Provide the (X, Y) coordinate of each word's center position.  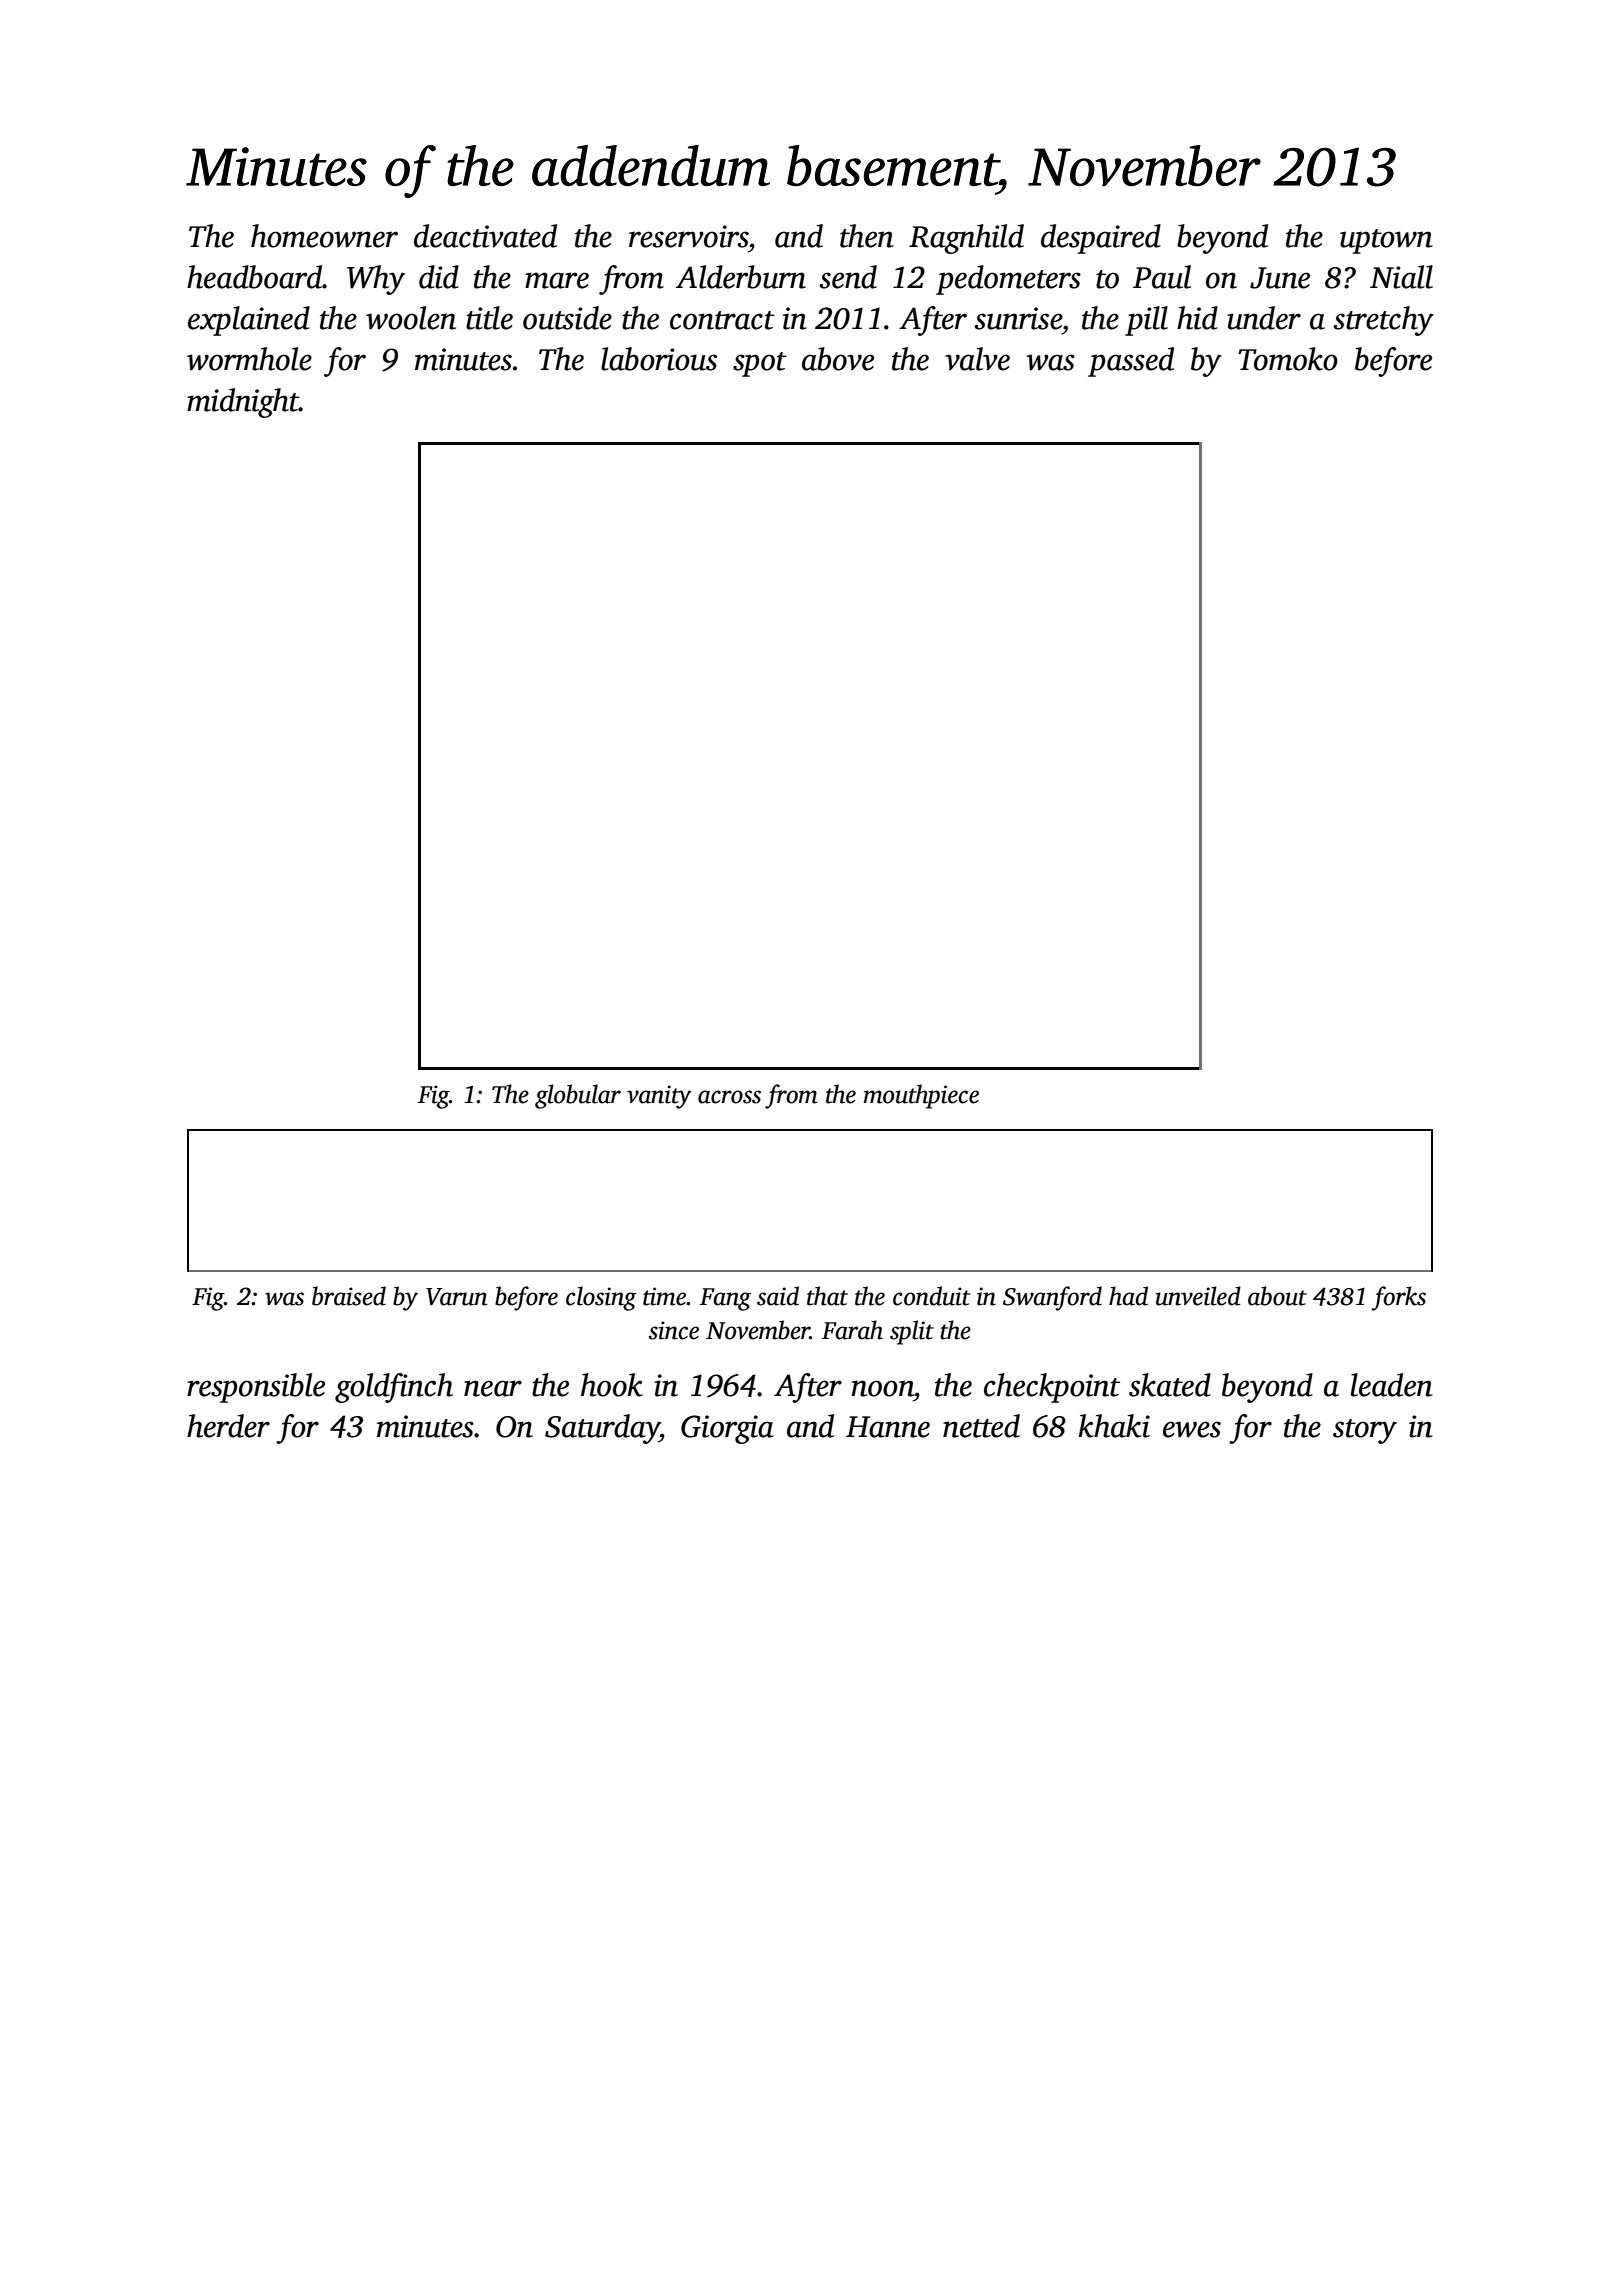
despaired (1101, 239)
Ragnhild (966, 239)
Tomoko (1288, 359)
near (493, 1388)
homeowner (324, 236)
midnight (243, 403)
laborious (659, 359)
